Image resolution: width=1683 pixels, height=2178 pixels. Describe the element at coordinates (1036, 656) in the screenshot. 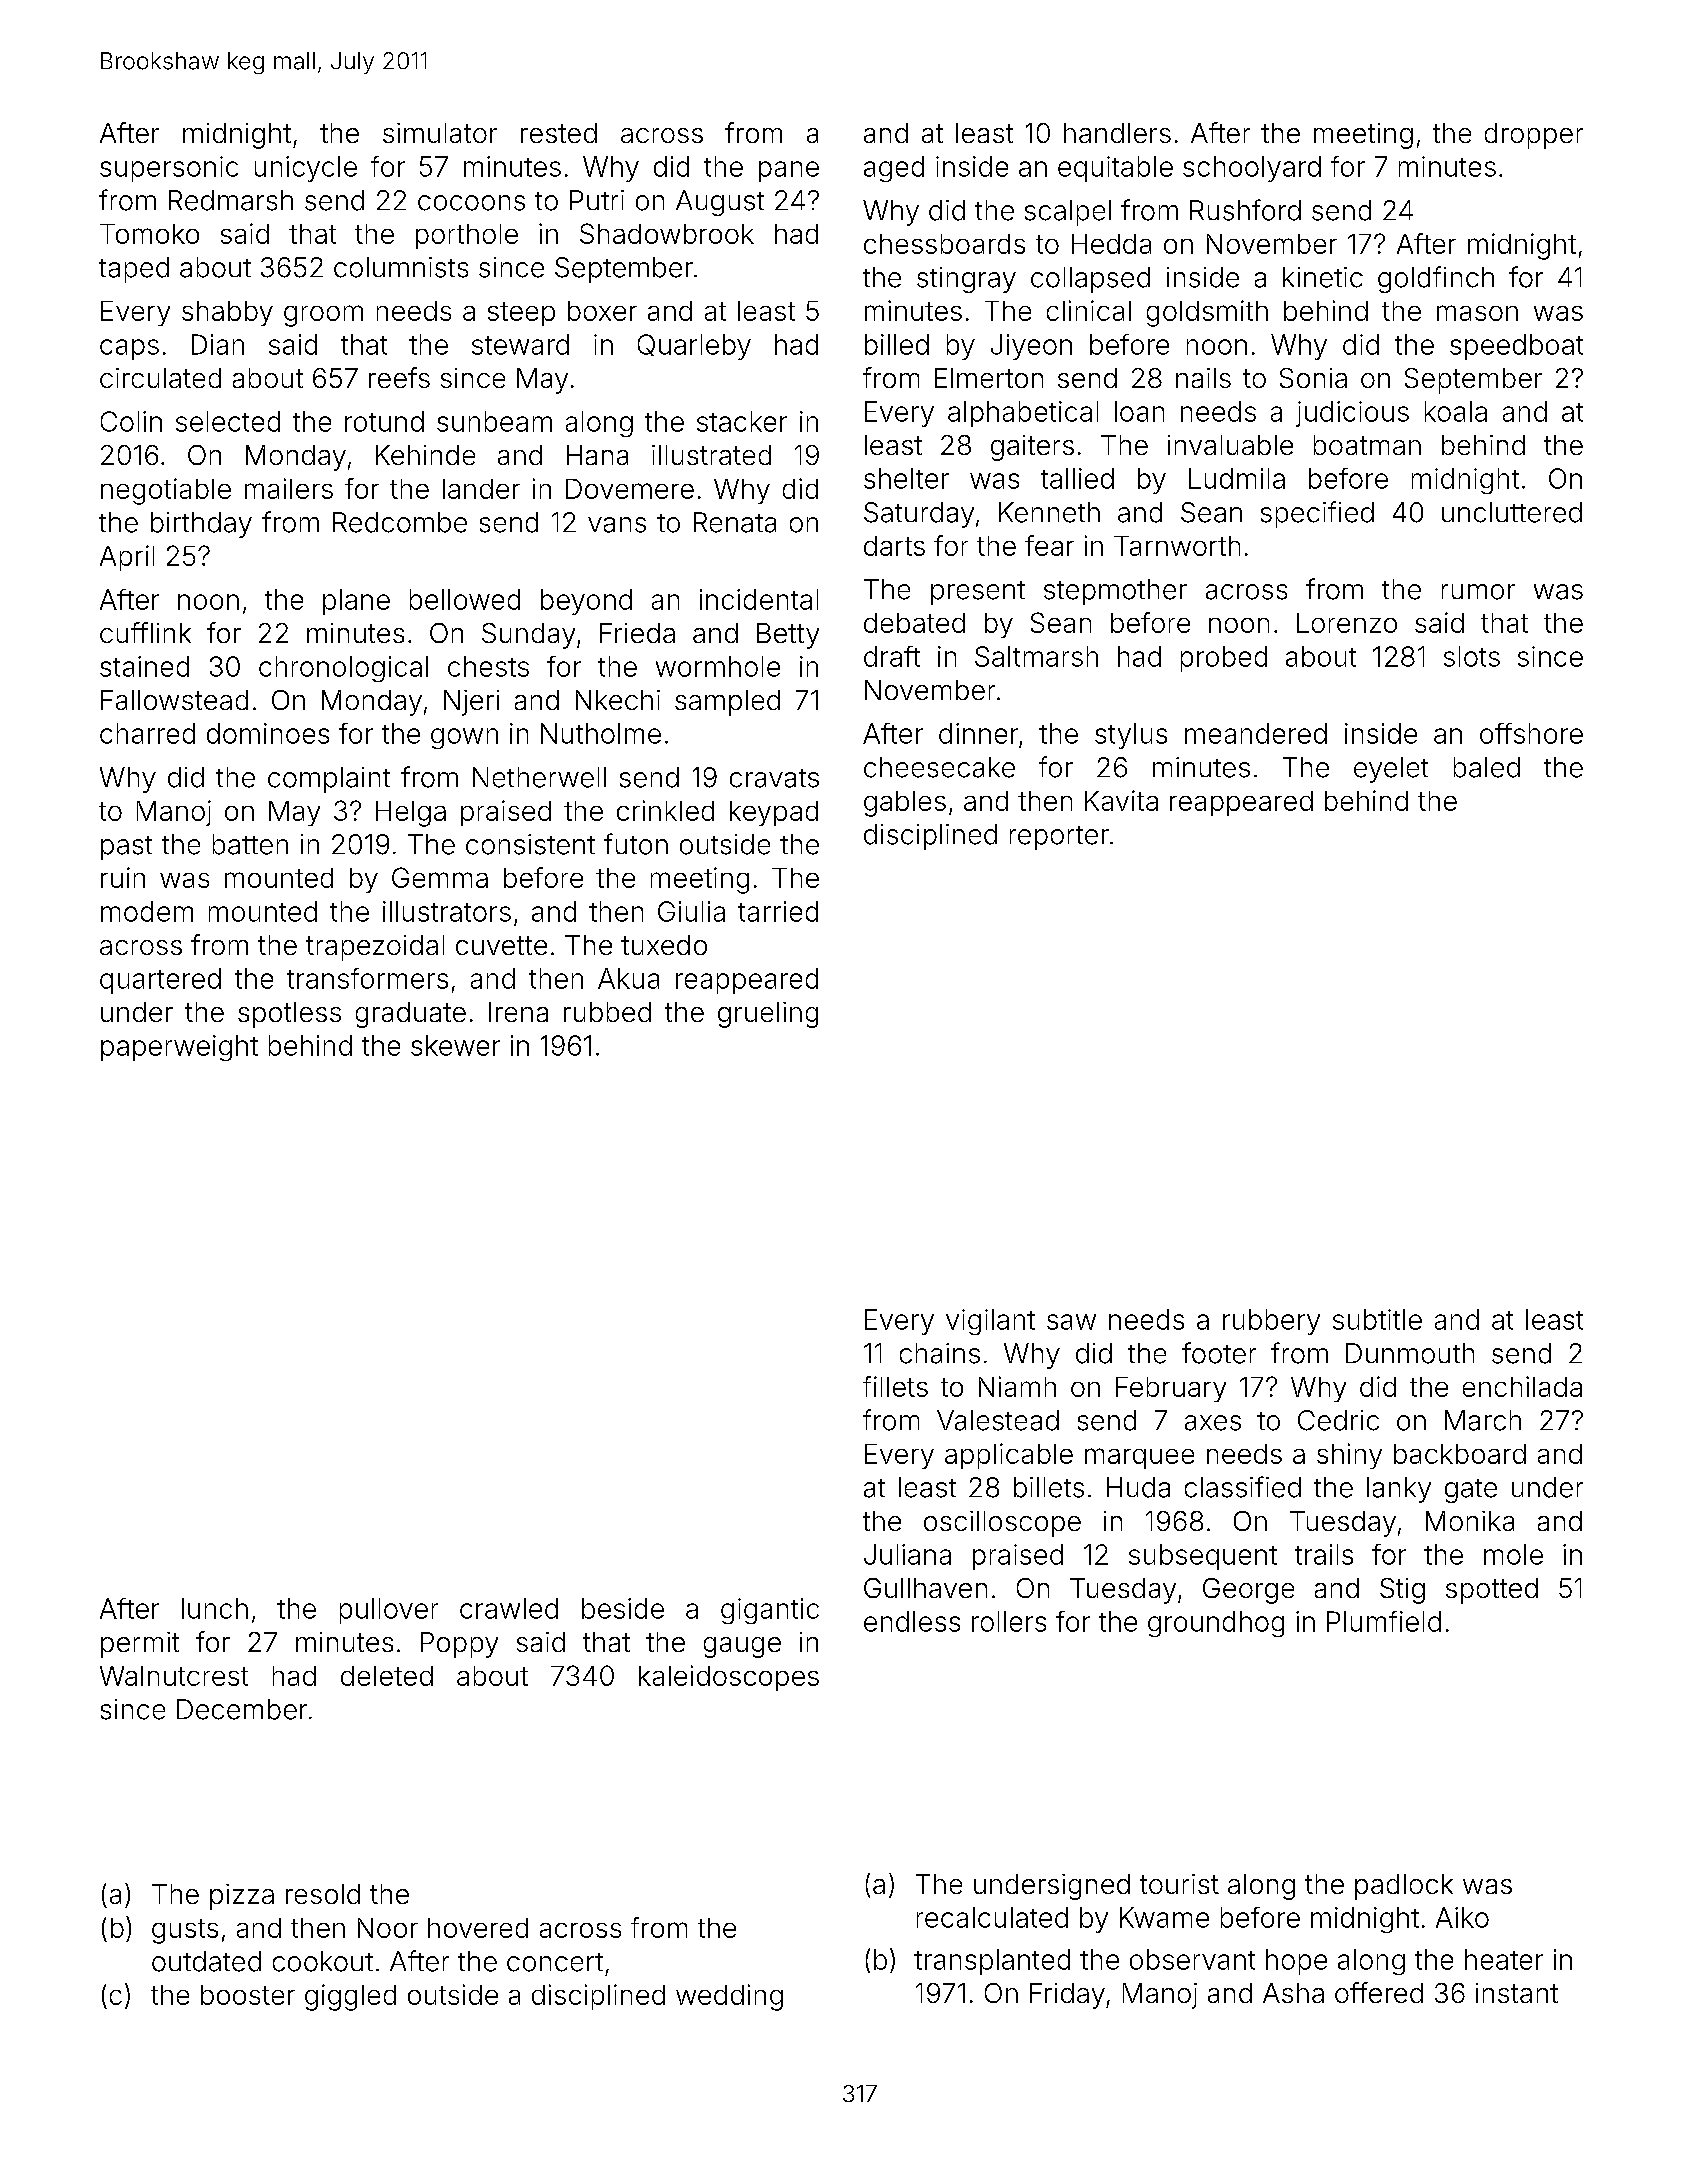

I see `Saltmarsh` at that location.
